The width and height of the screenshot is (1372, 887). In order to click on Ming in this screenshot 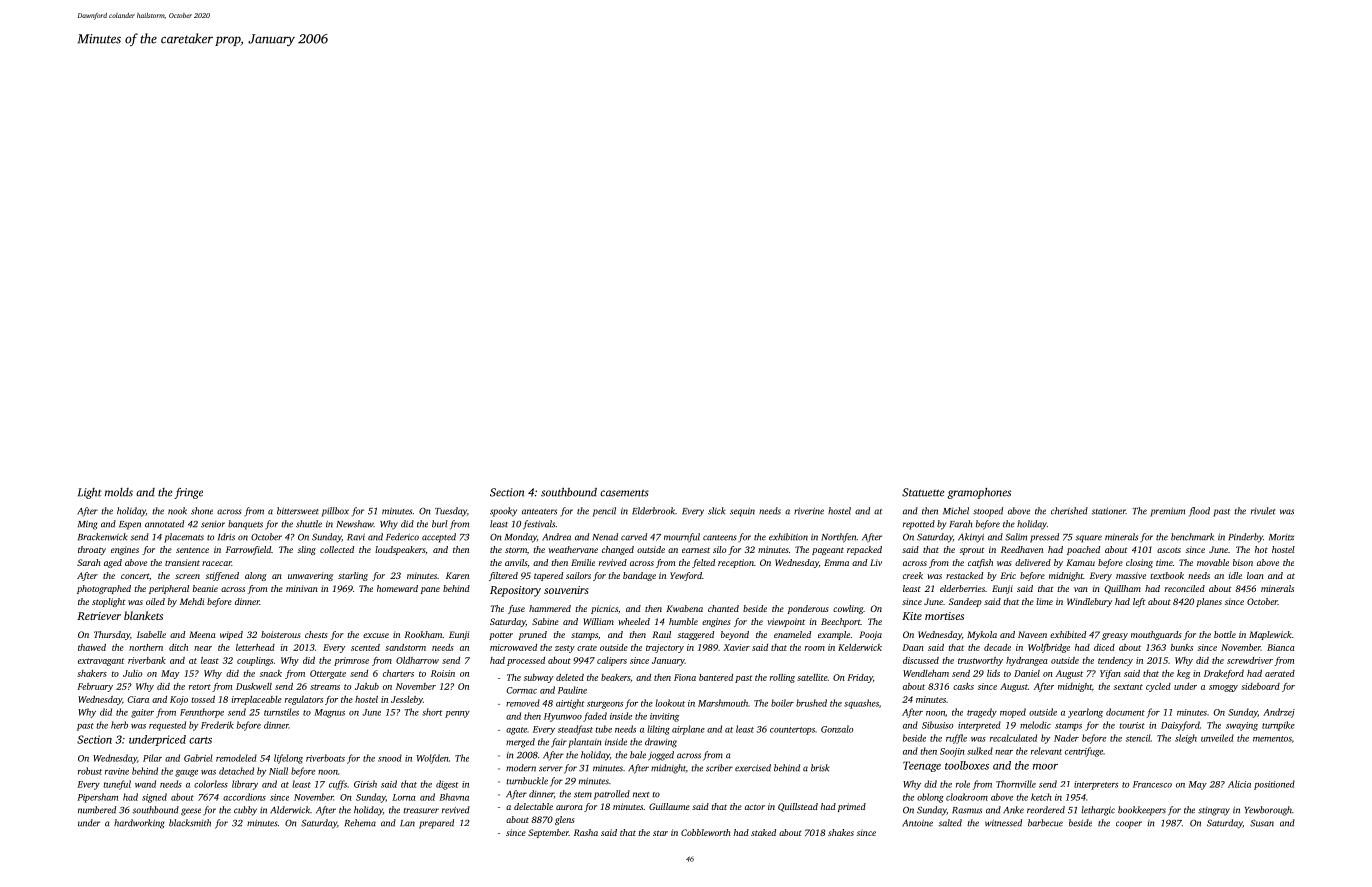, I will do `click(88, 525)`.
